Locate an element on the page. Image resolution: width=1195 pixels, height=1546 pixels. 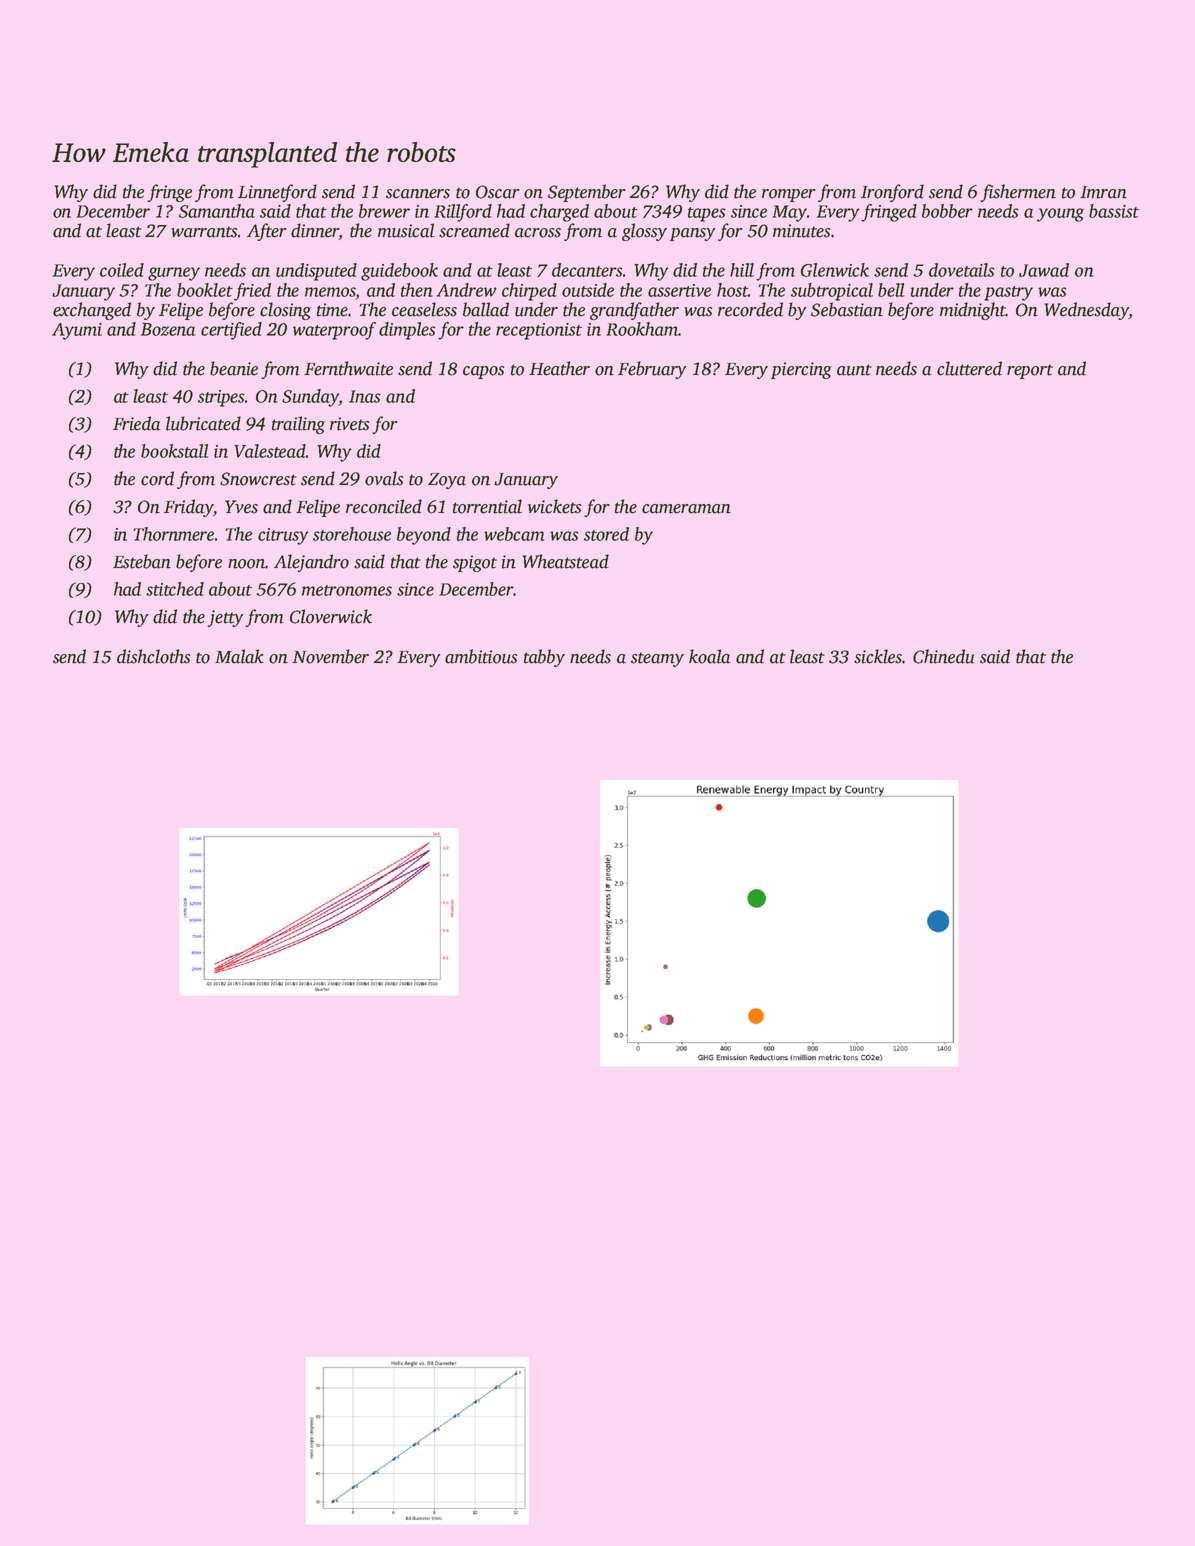
report is located at coordinates (1030, 371).
